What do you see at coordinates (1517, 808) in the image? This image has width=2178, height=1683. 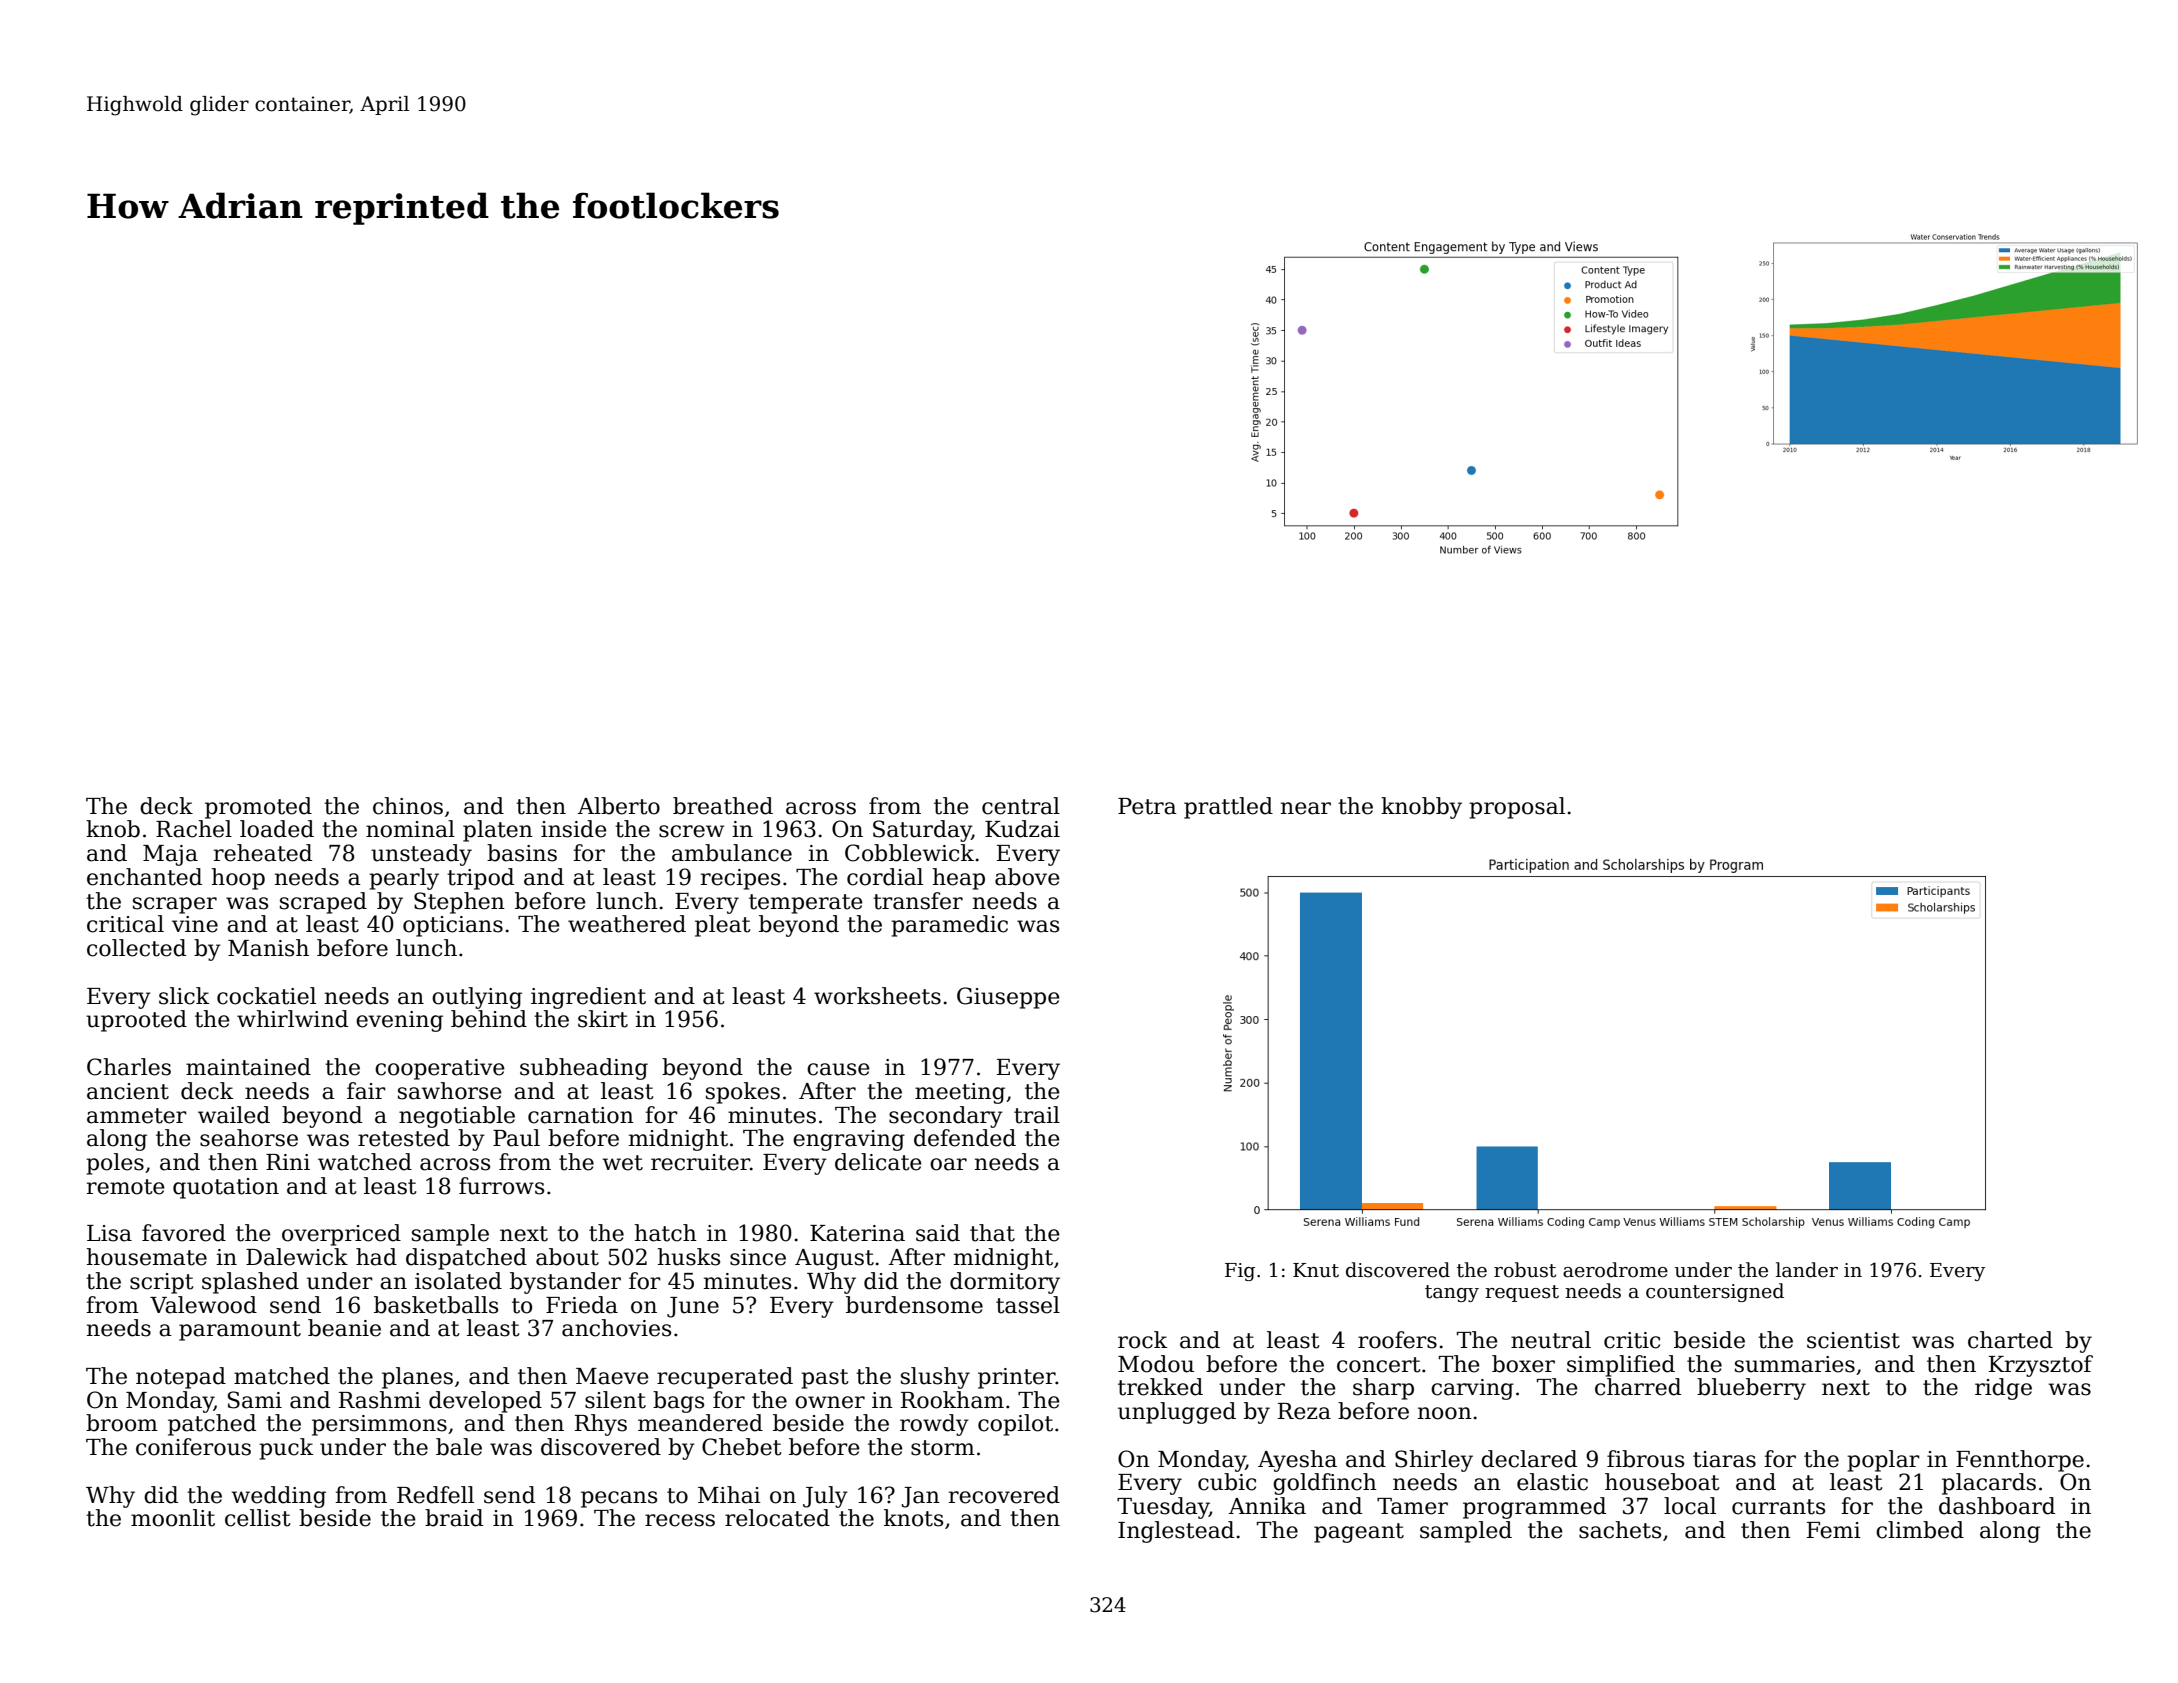 I see `proposal` at bounding box center [1517, 808].
